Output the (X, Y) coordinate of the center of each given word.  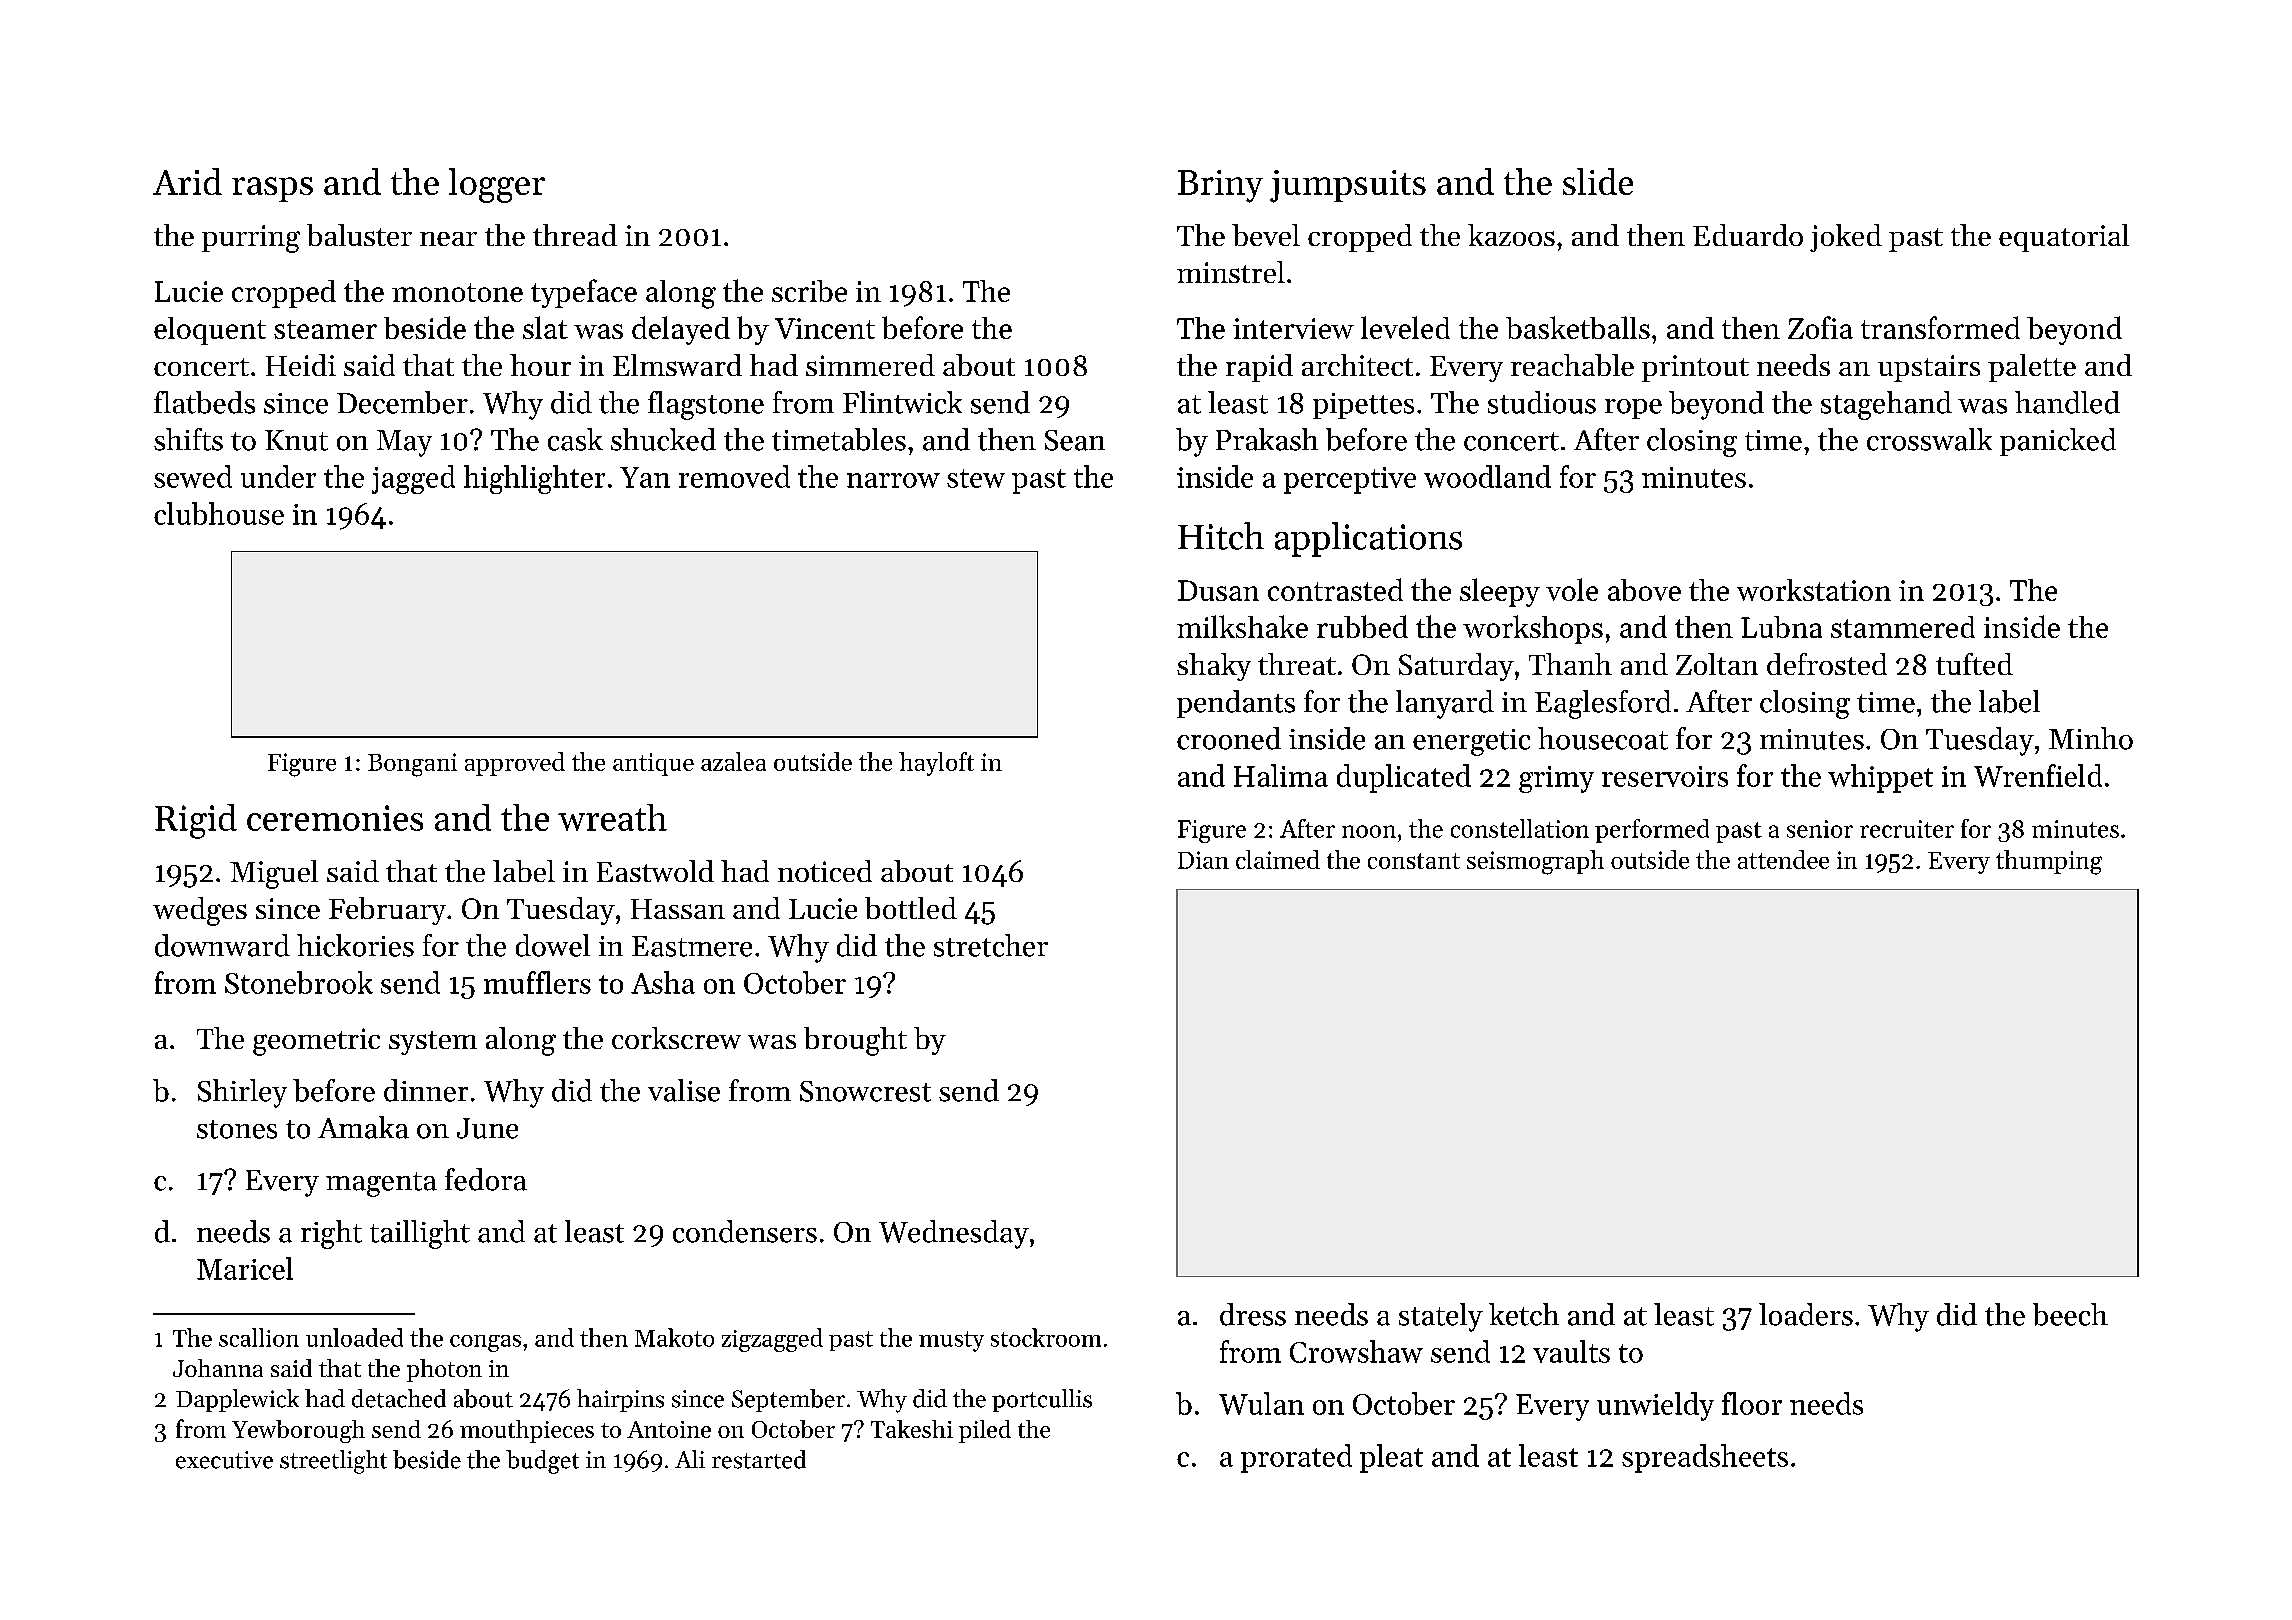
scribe (809, 291)
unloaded (354, 1337)
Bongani (412, 765)
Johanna (218, 1368)
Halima (1281, 775)
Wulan (1261, 1403)
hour (540, 365)
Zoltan (1717, 664)
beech (2070, 1314)
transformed (1940, 327)
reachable (1572, 365)
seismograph (1535, 862)
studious (1542, 402)
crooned (1229, 738)
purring (251, 239)
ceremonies (335, 818)
